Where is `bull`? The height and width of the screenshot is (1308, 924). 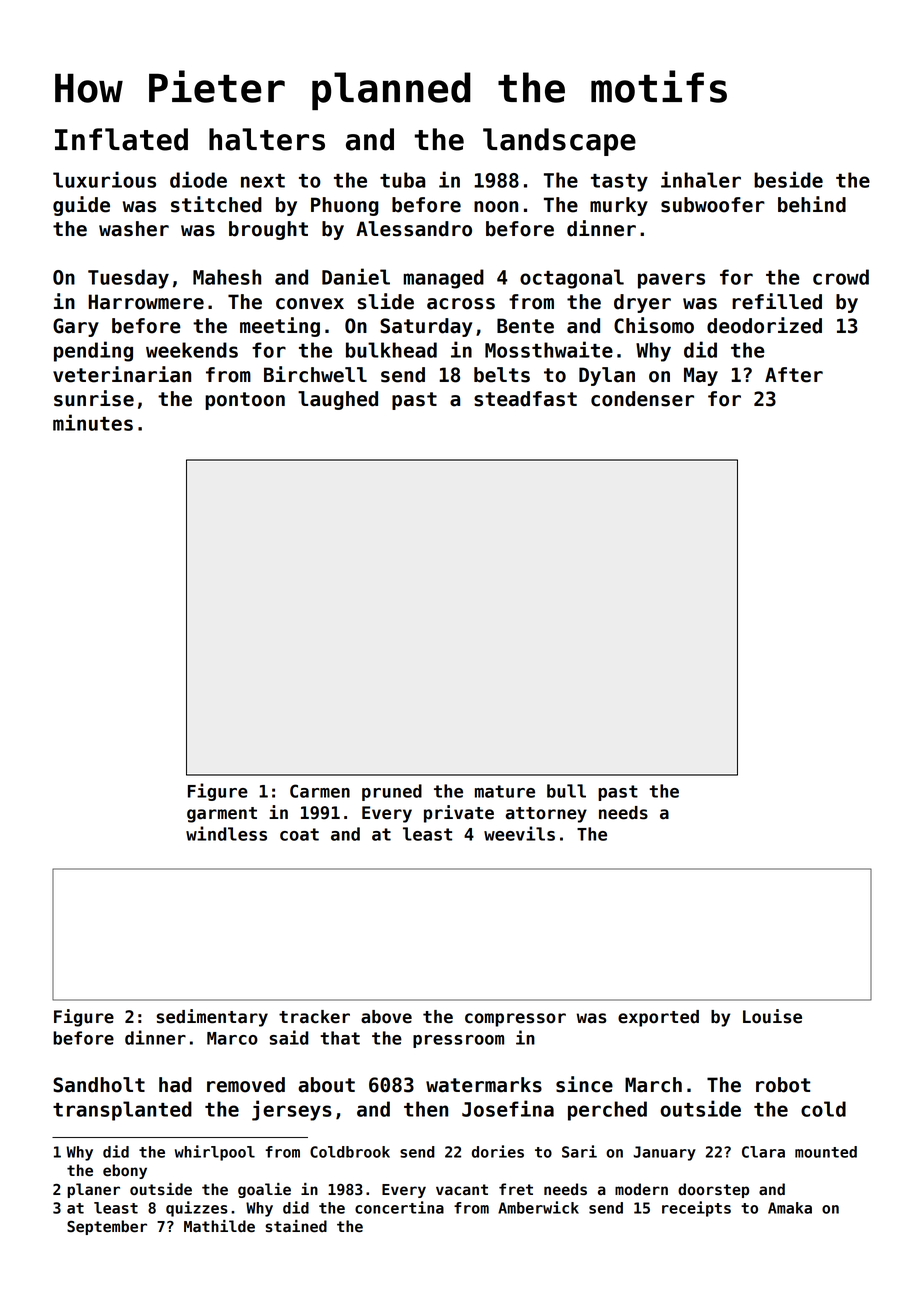
bull is located at coordinates (566, 791).
